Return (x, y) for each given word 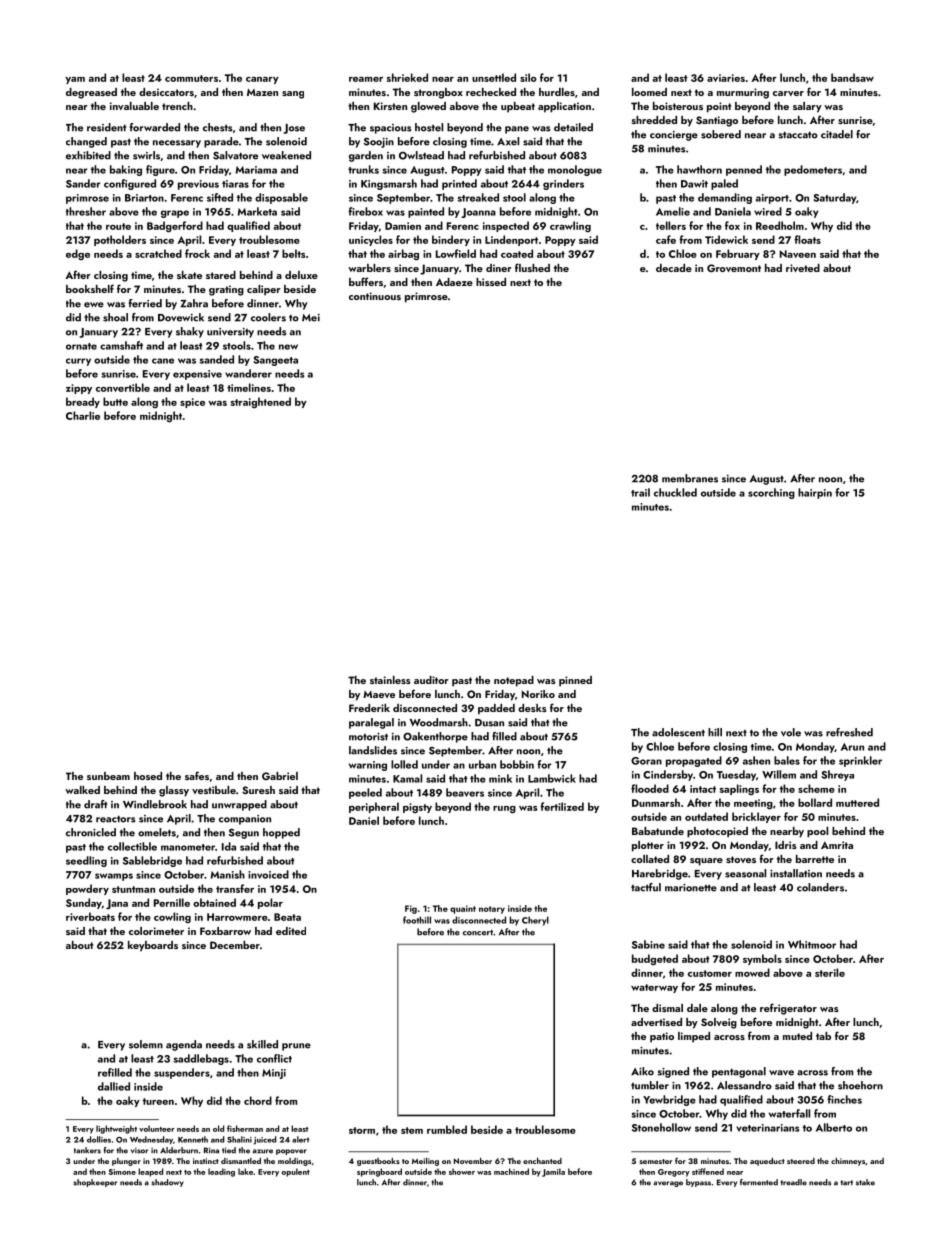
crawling (570, 226)
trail (640, 492)
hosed (148, 776)
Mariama (256, 170)
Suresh (258, 790)
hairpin (815, 493)
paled (724, 184)
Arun (852, 747)
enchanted (542, 1161)
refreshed (849, 732)
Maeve (379, 694)
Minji (274, 1074)
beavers (465, 792)
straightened (261, 403)
